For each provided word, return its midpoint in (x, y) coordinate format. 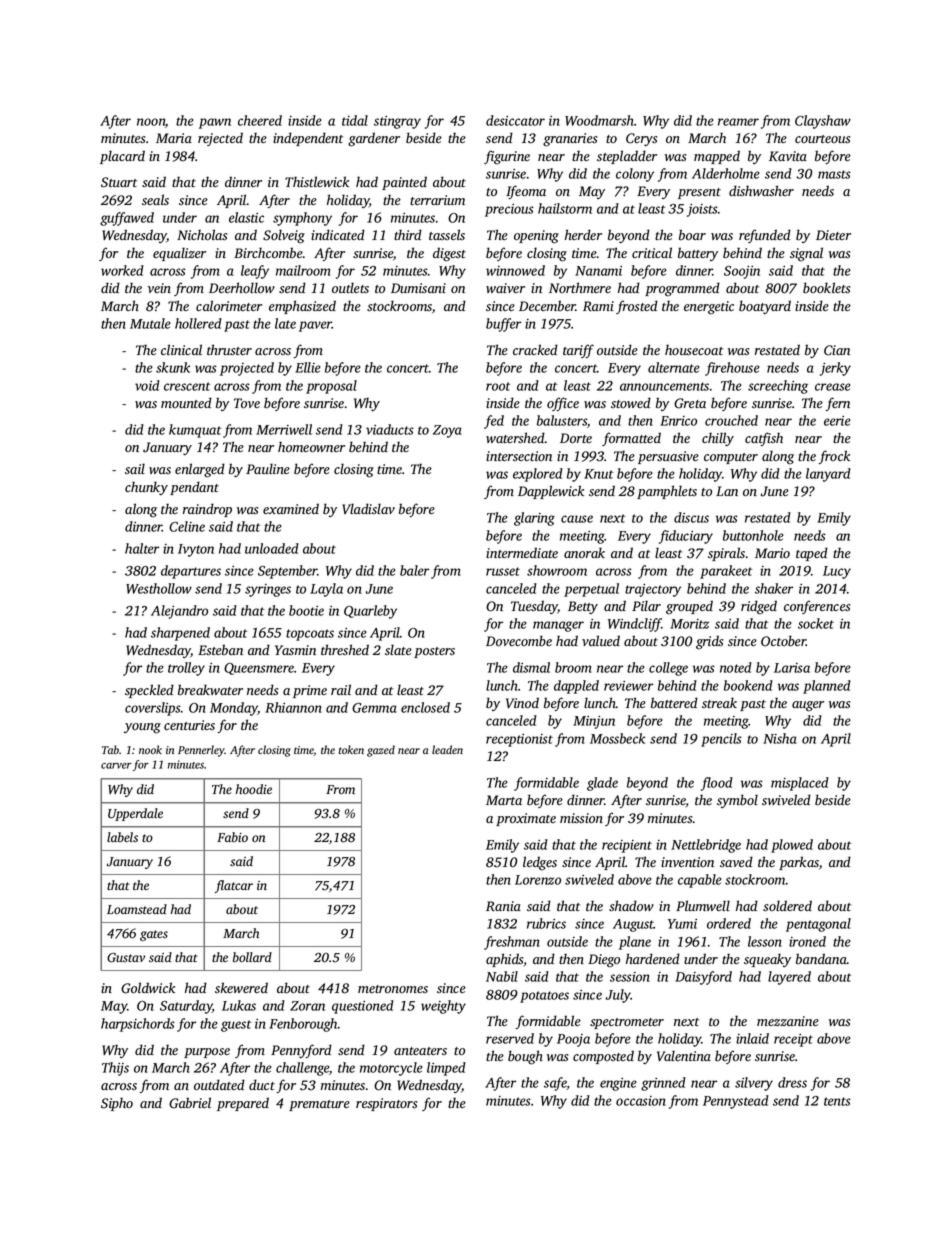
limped (446, 1069)
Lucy (837, 572)
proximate (526, 819)
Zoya (447, 431)
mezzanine (788, 1021)
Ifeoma (526, 192)
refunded (765, 236)
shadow (631, 906)
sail (135, 468)
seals (155, 199)
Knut (598, 474)
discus (691, 517)
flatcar (234, 886)
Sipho (117, 1104)
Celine (187, 526)
